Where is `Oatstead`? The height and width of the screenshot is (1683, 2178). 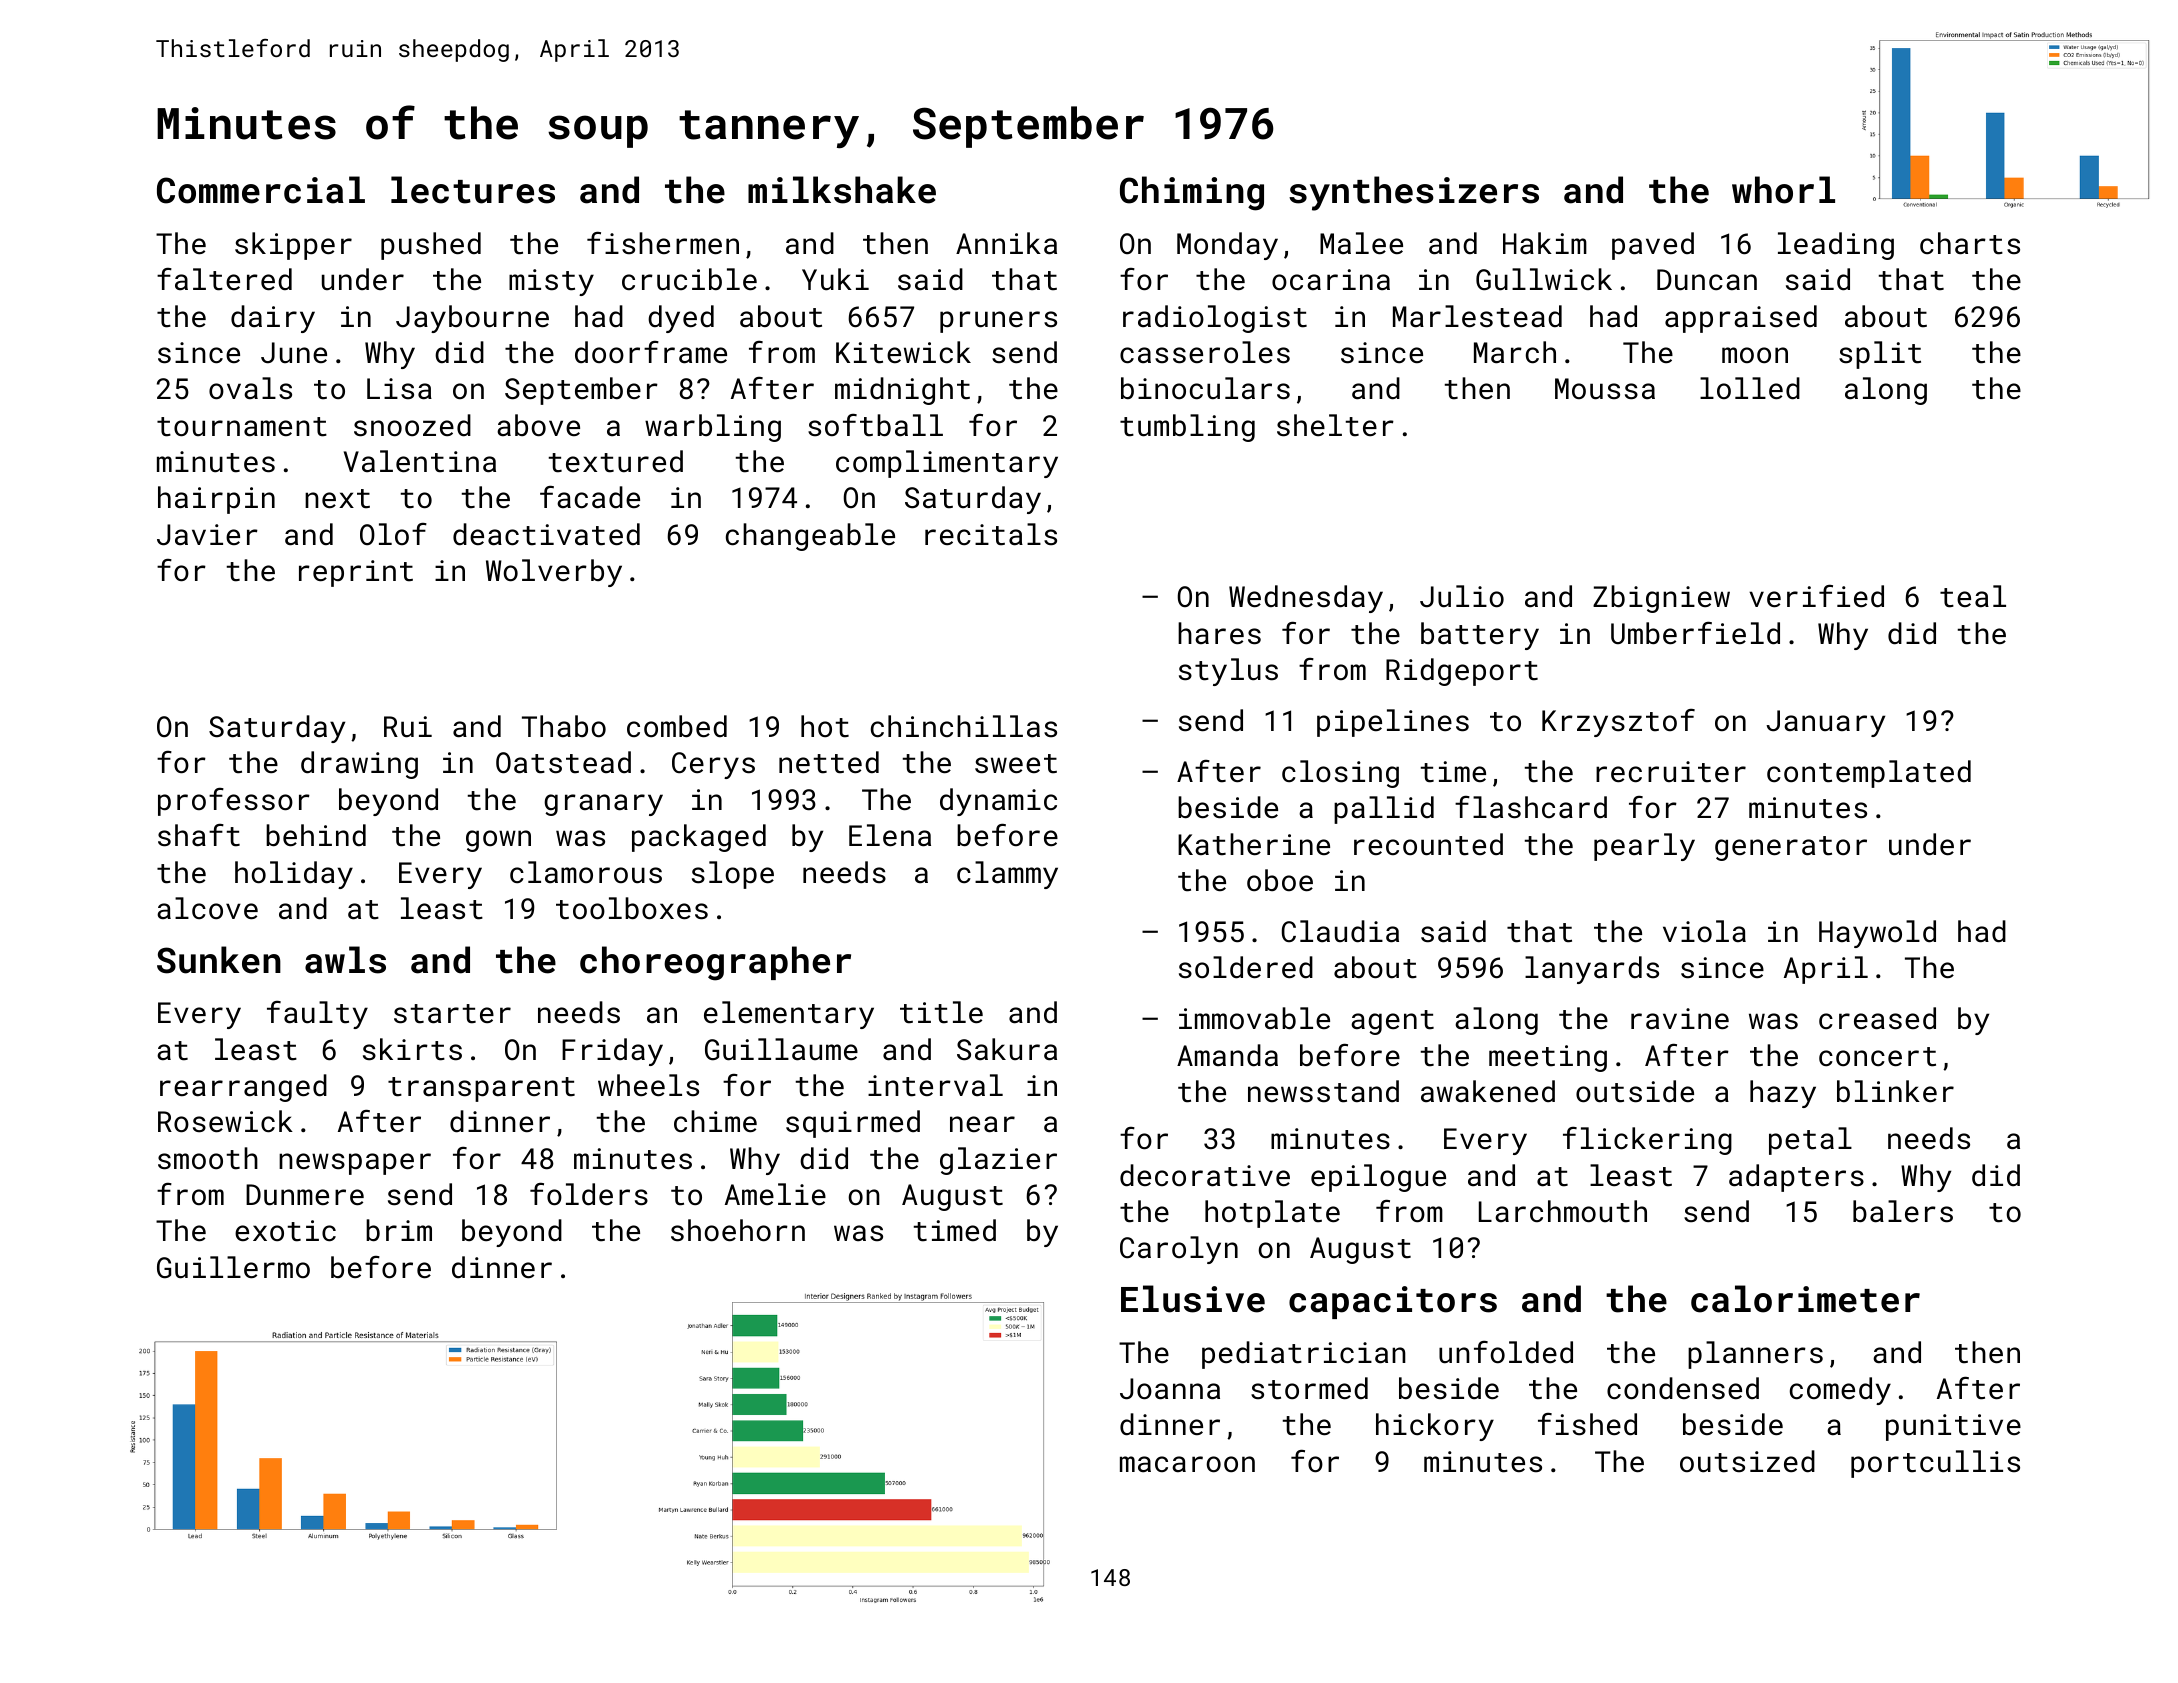
Oatstead is located at coordinates (563, 762).
